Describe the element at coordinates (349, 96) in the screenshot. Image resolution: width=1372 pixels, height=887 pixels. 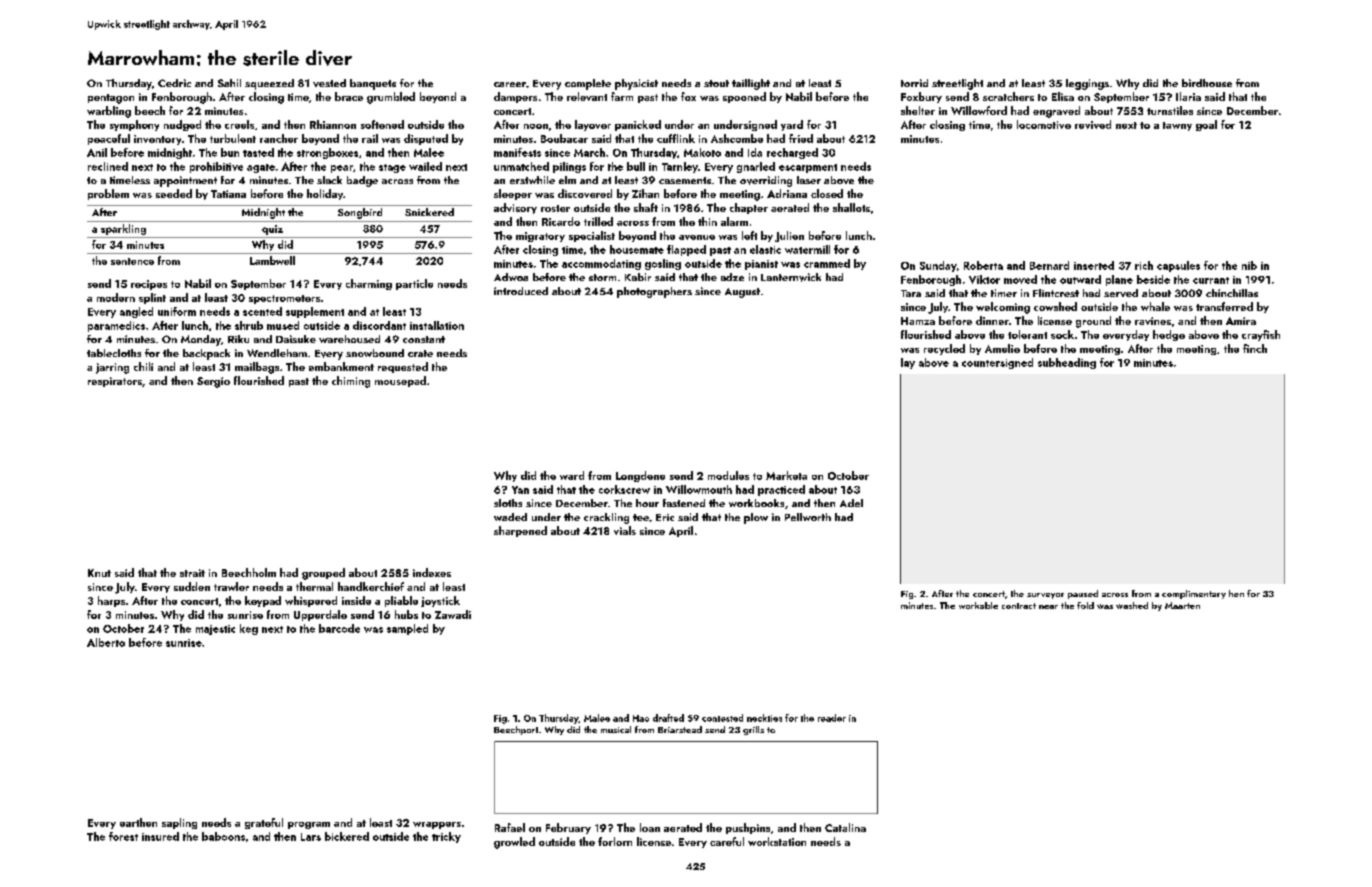
I see `brace` at that location.
